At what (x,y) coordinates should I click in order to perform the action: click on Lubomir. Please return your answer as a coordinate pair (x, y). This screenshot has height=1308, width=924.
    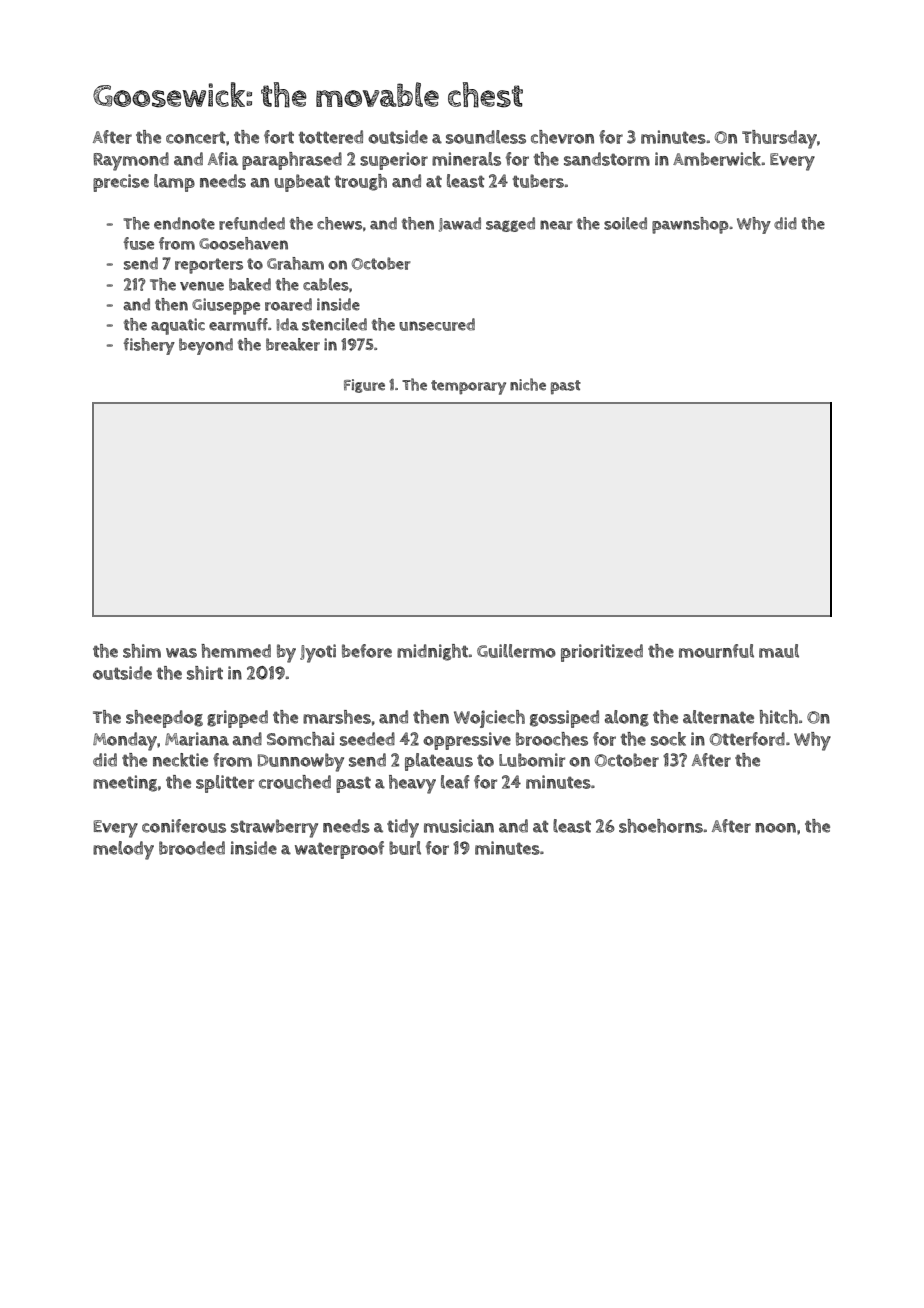
    Looking at the image, I should click on (532, 760).
